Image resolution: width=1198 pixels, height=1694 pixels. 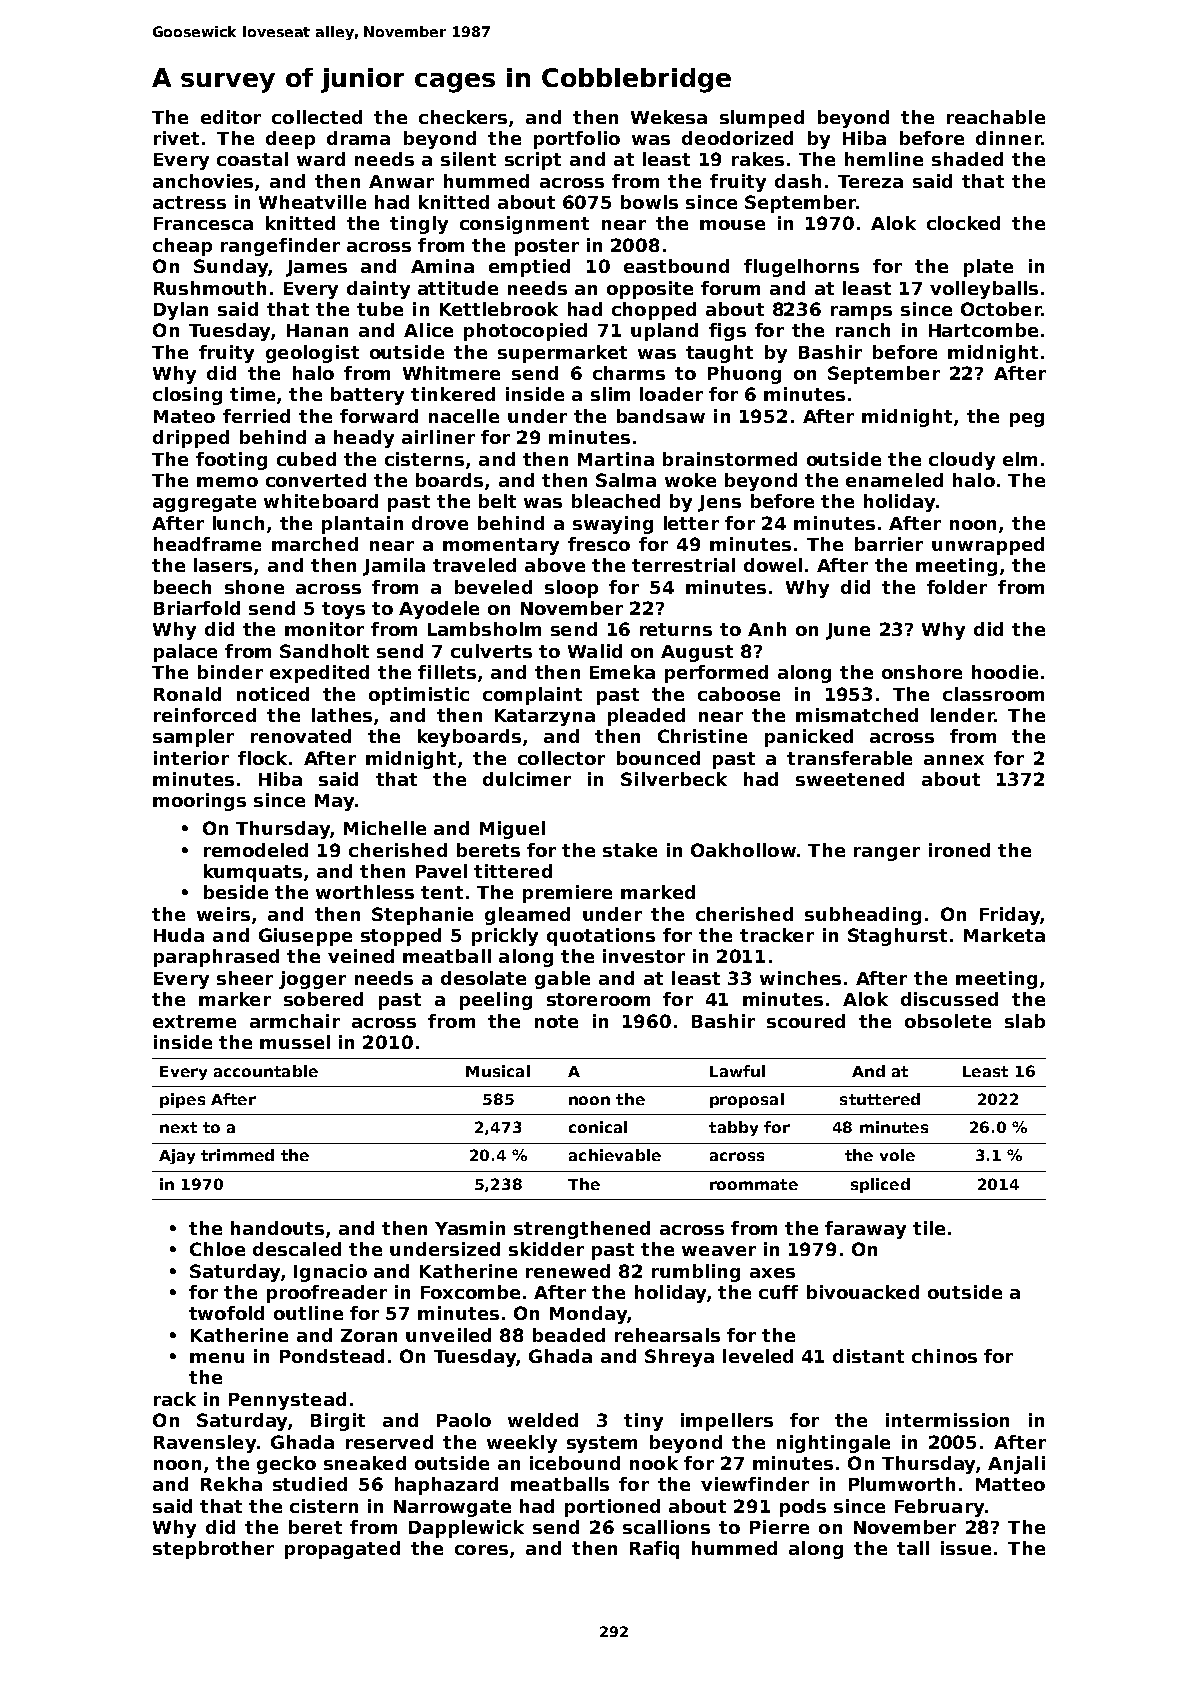 I want to click on terrestrial, so click(x=683, y=565).
